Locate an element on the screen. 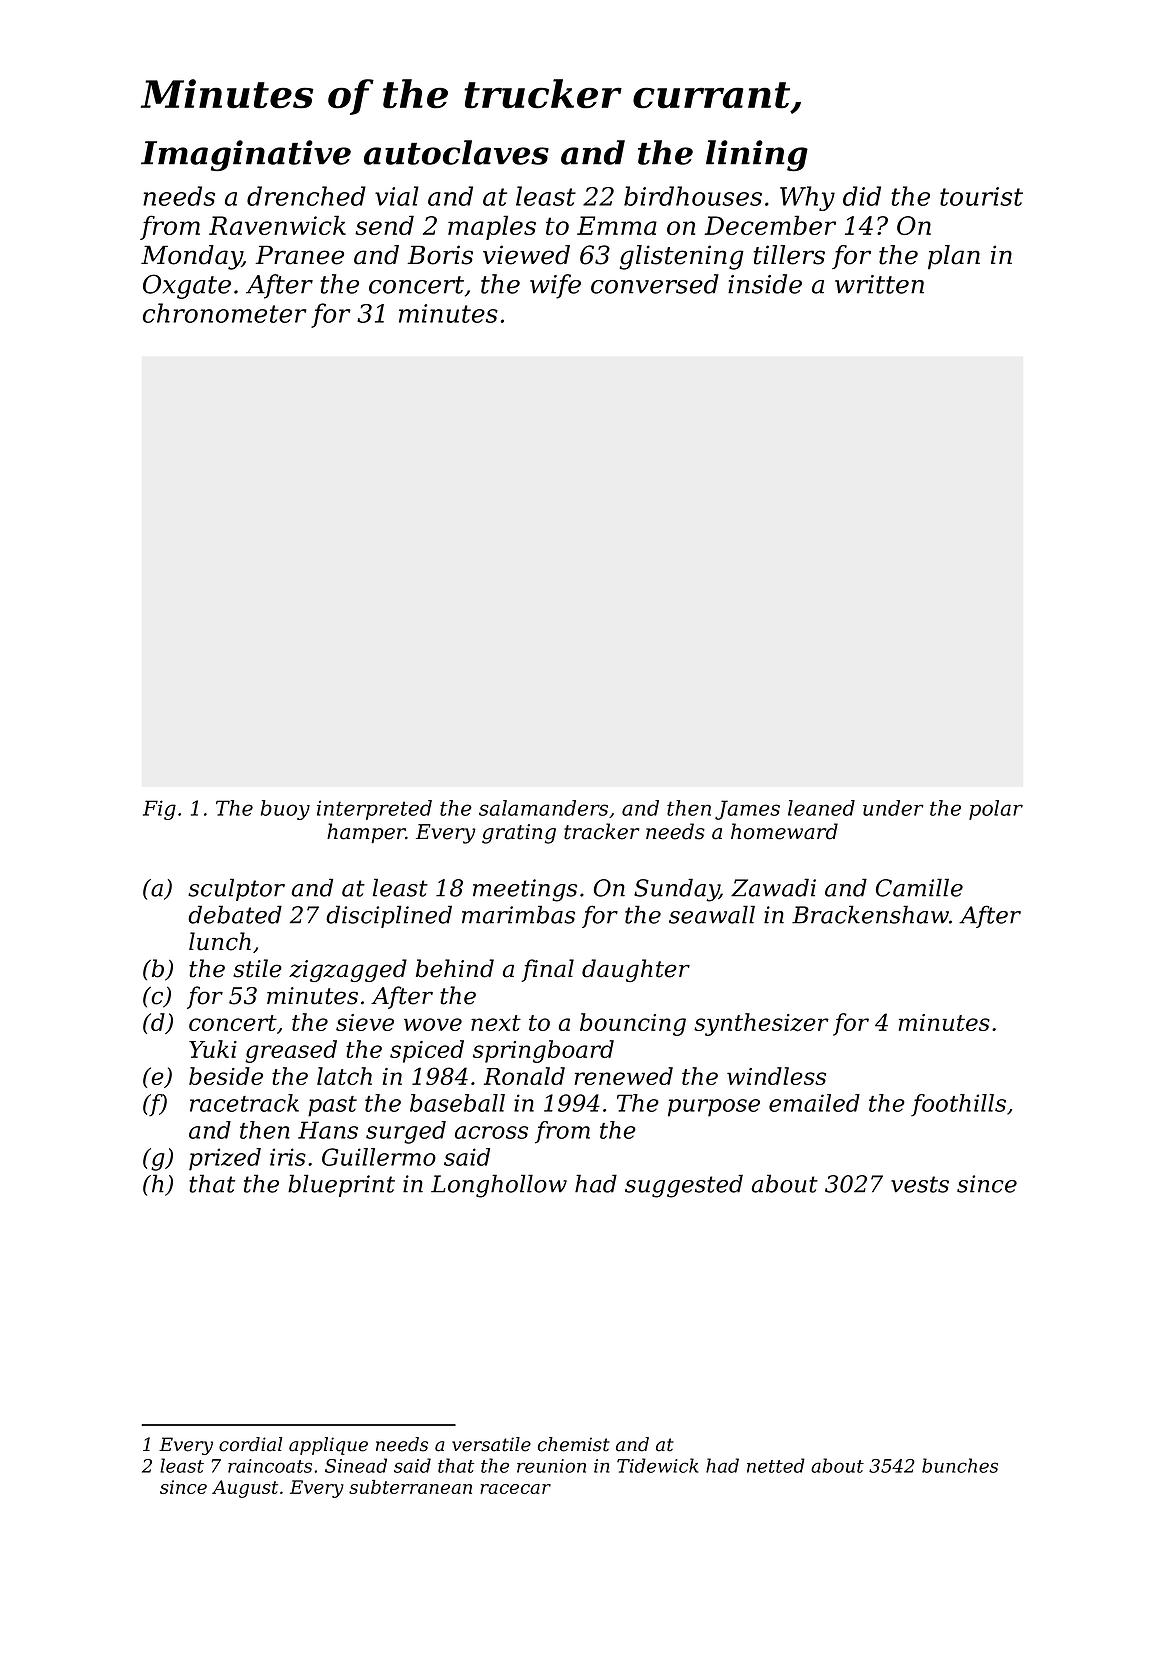 Image resolution: width=1165 pixels, height=1654 pixels. chronometer is located at coordinates (225, 313).
